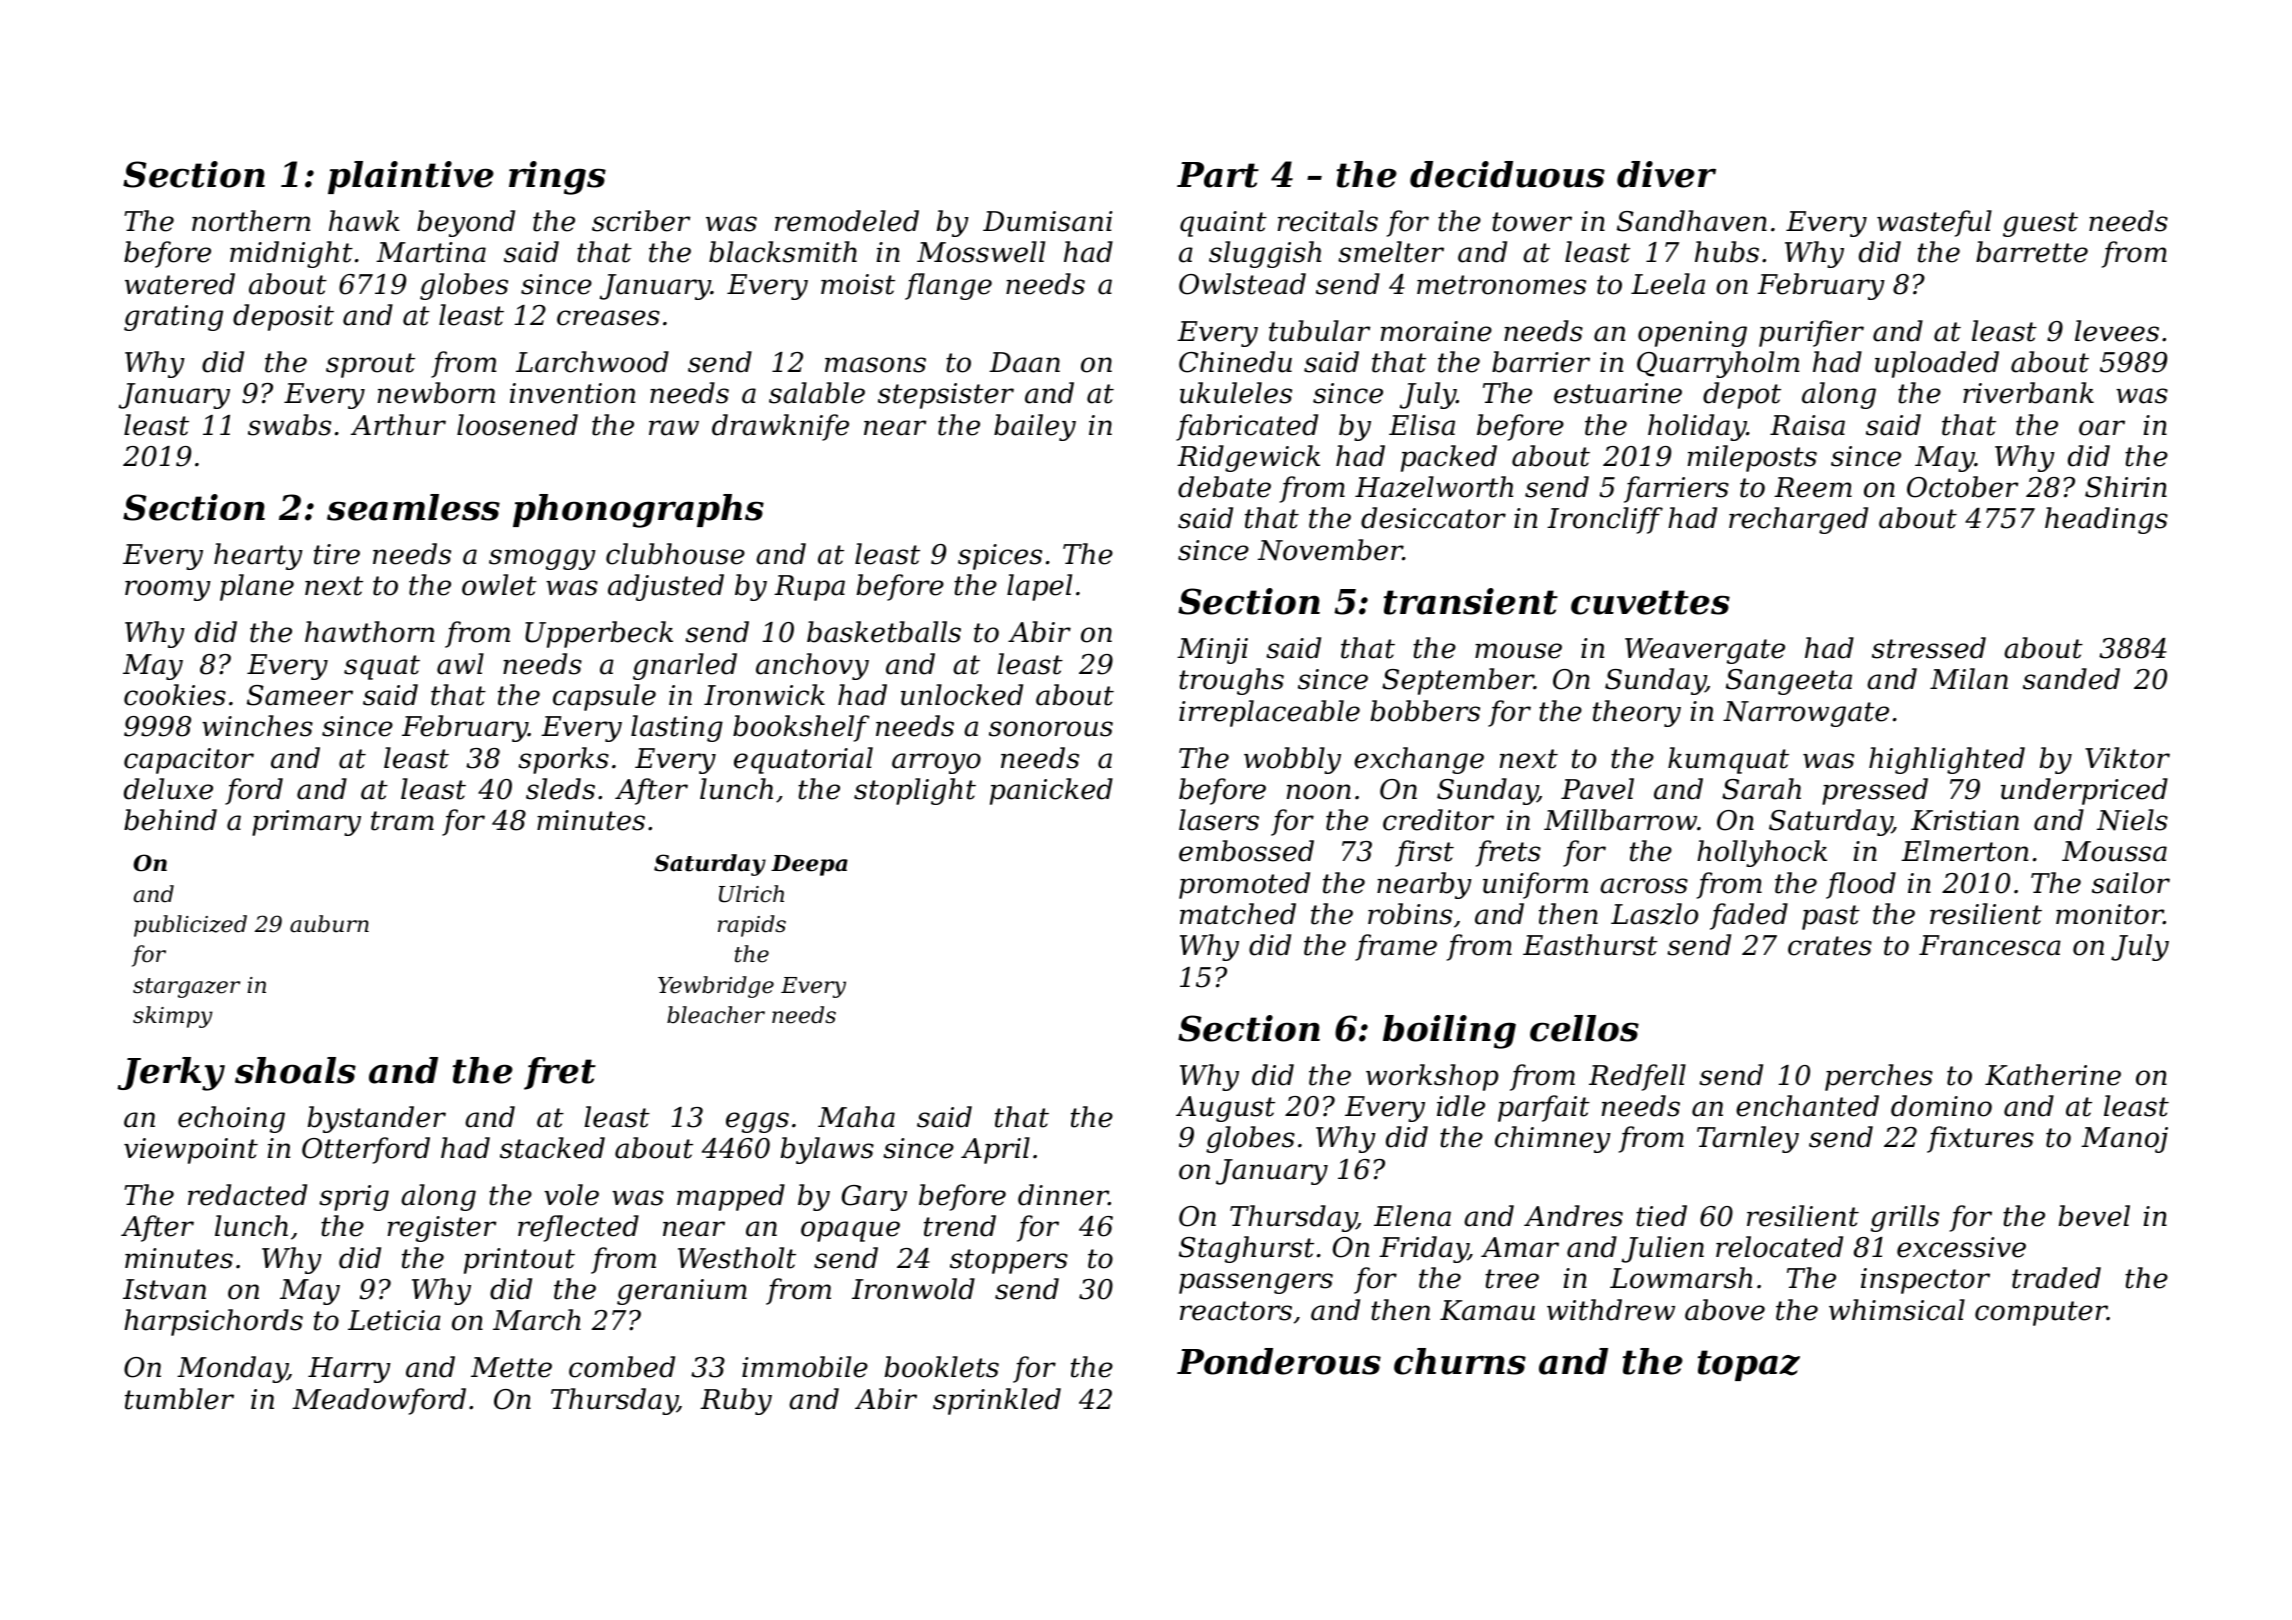 This screenshot has height=1620, width=2292. What do you see at coordinates (913, 1289) in the screenshot?
I see `Ironwold` at bounding box center [913, 1289].
